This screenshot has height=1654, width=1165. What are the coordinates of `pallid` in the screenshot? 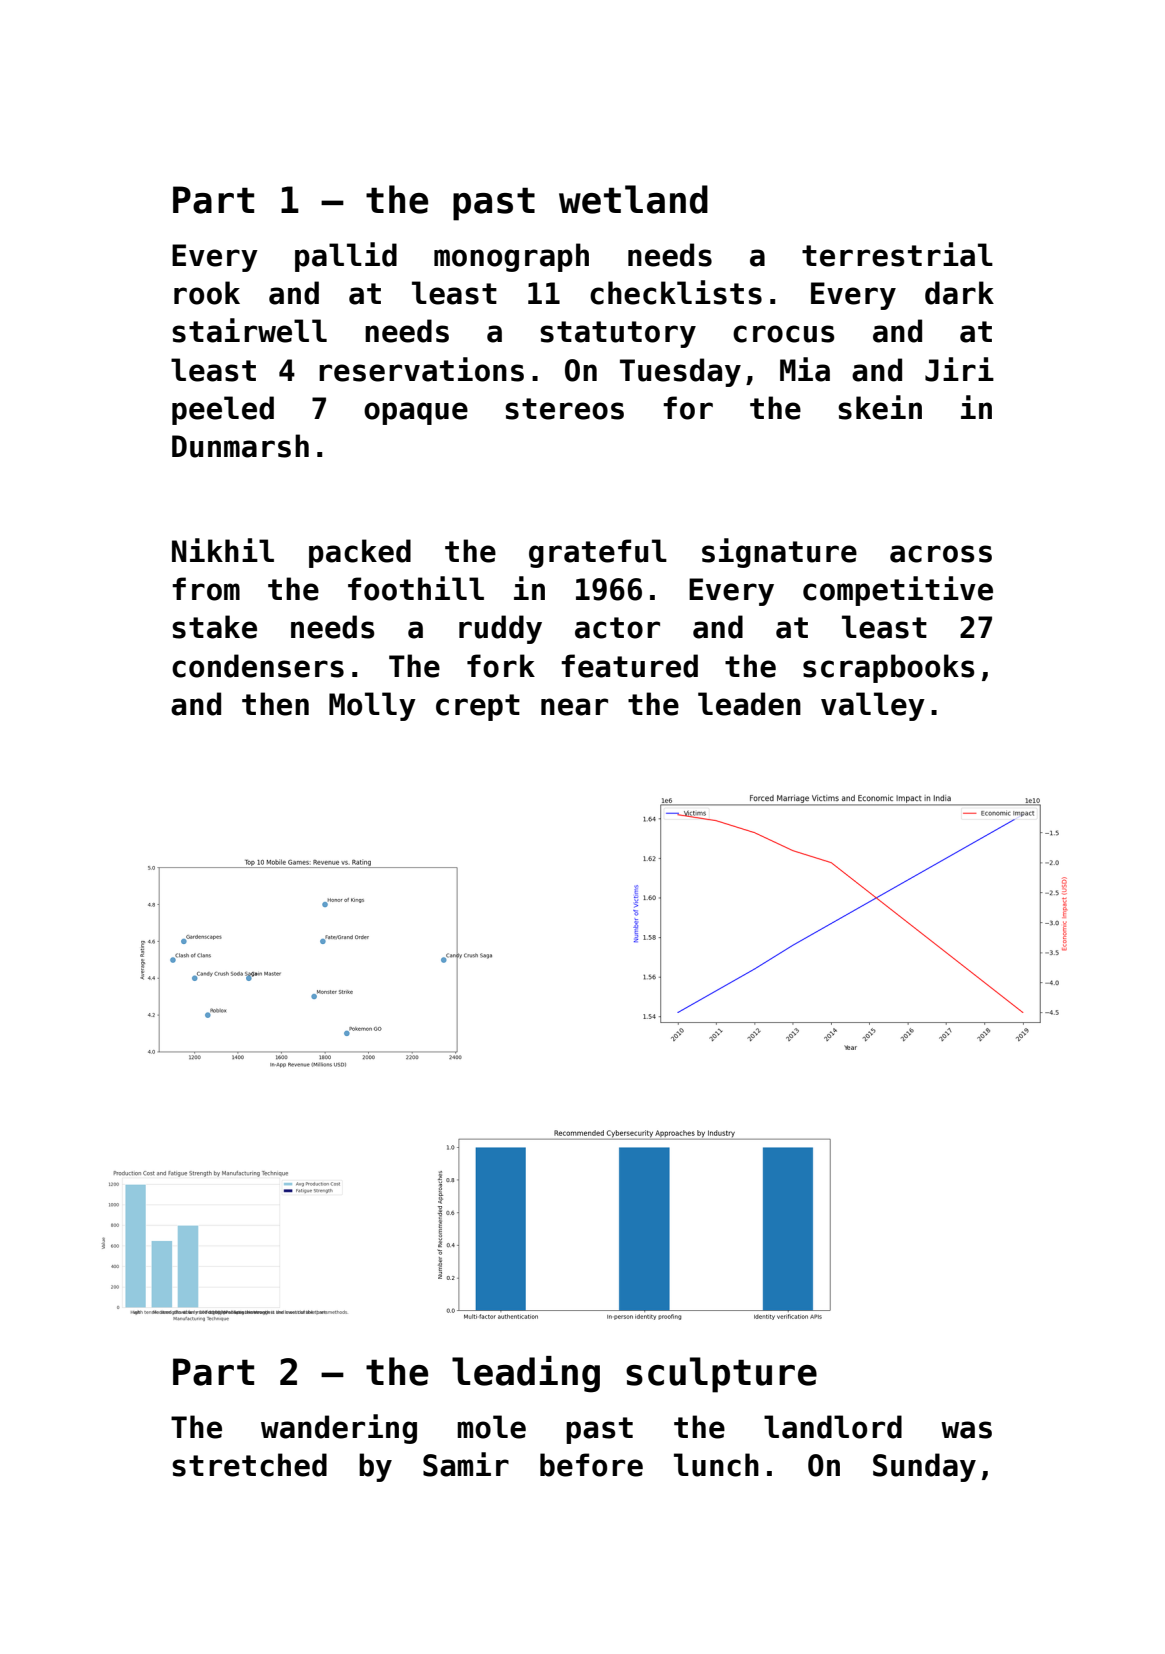 It's located at (346, 257).
